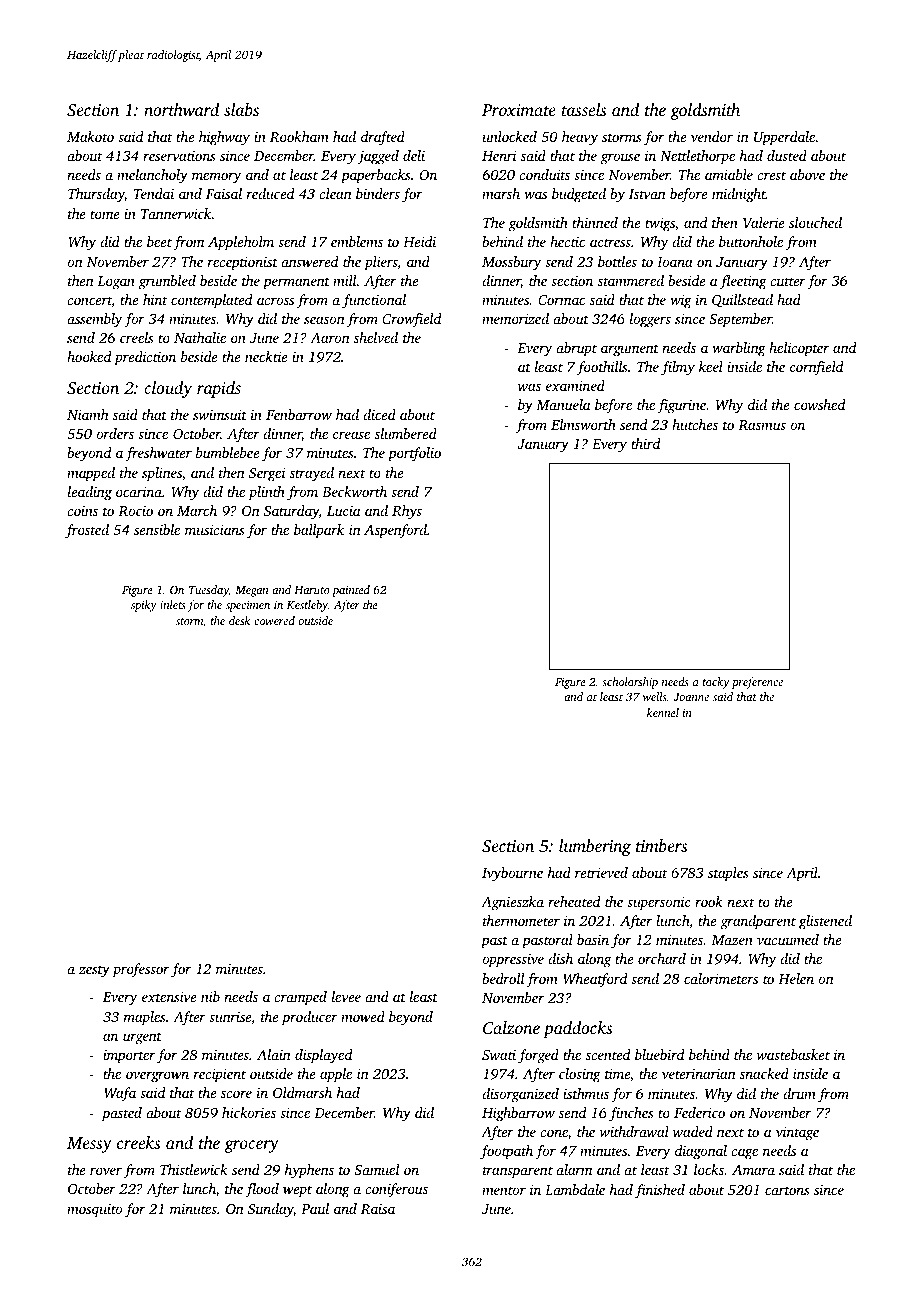 The height and width of the page is (1308, 924). I want to click on Cormac, so click(561, 300).
